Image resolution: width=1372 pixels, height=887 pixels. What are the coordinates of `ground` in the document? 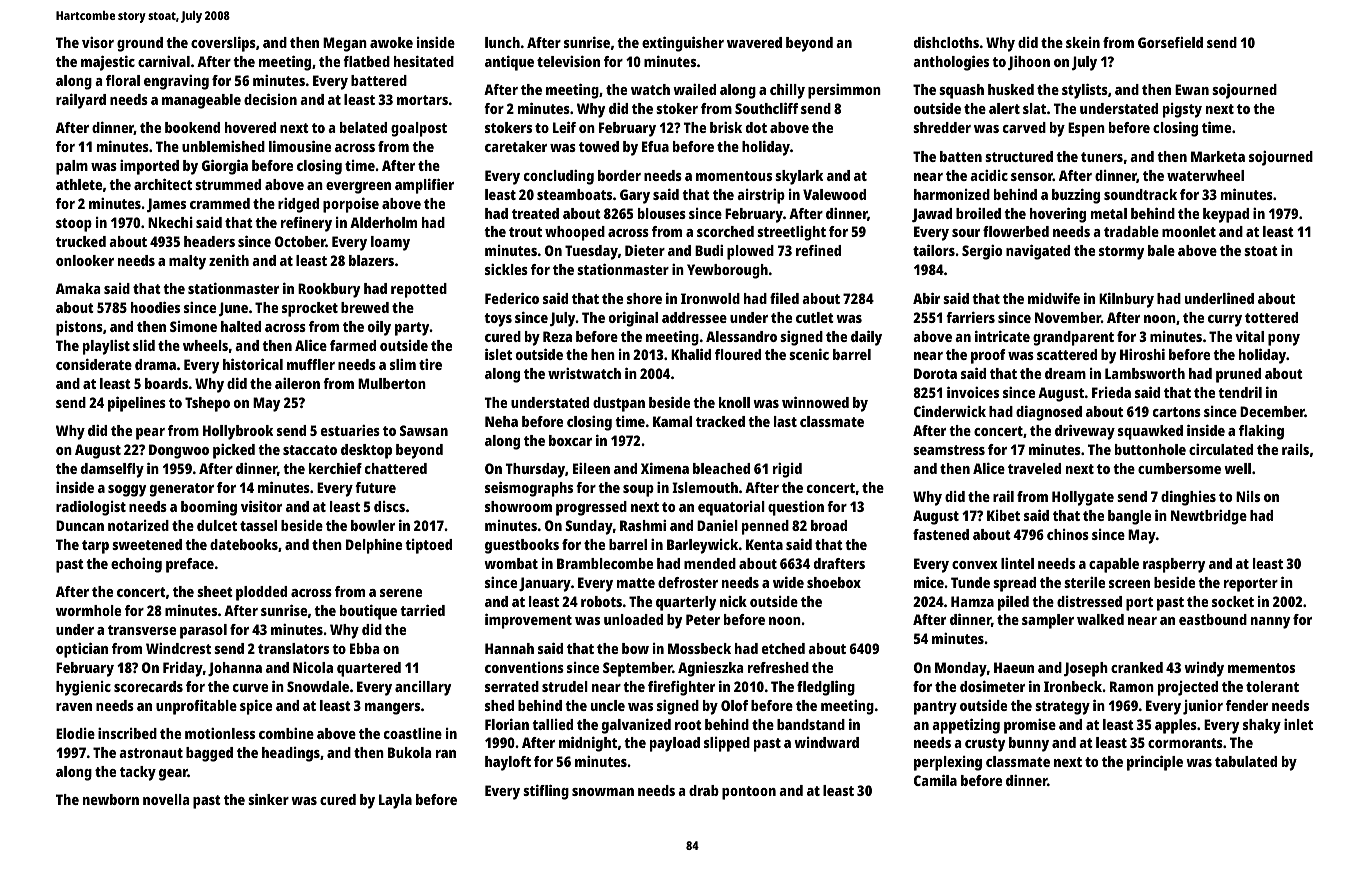 It's located at (140, 44).
